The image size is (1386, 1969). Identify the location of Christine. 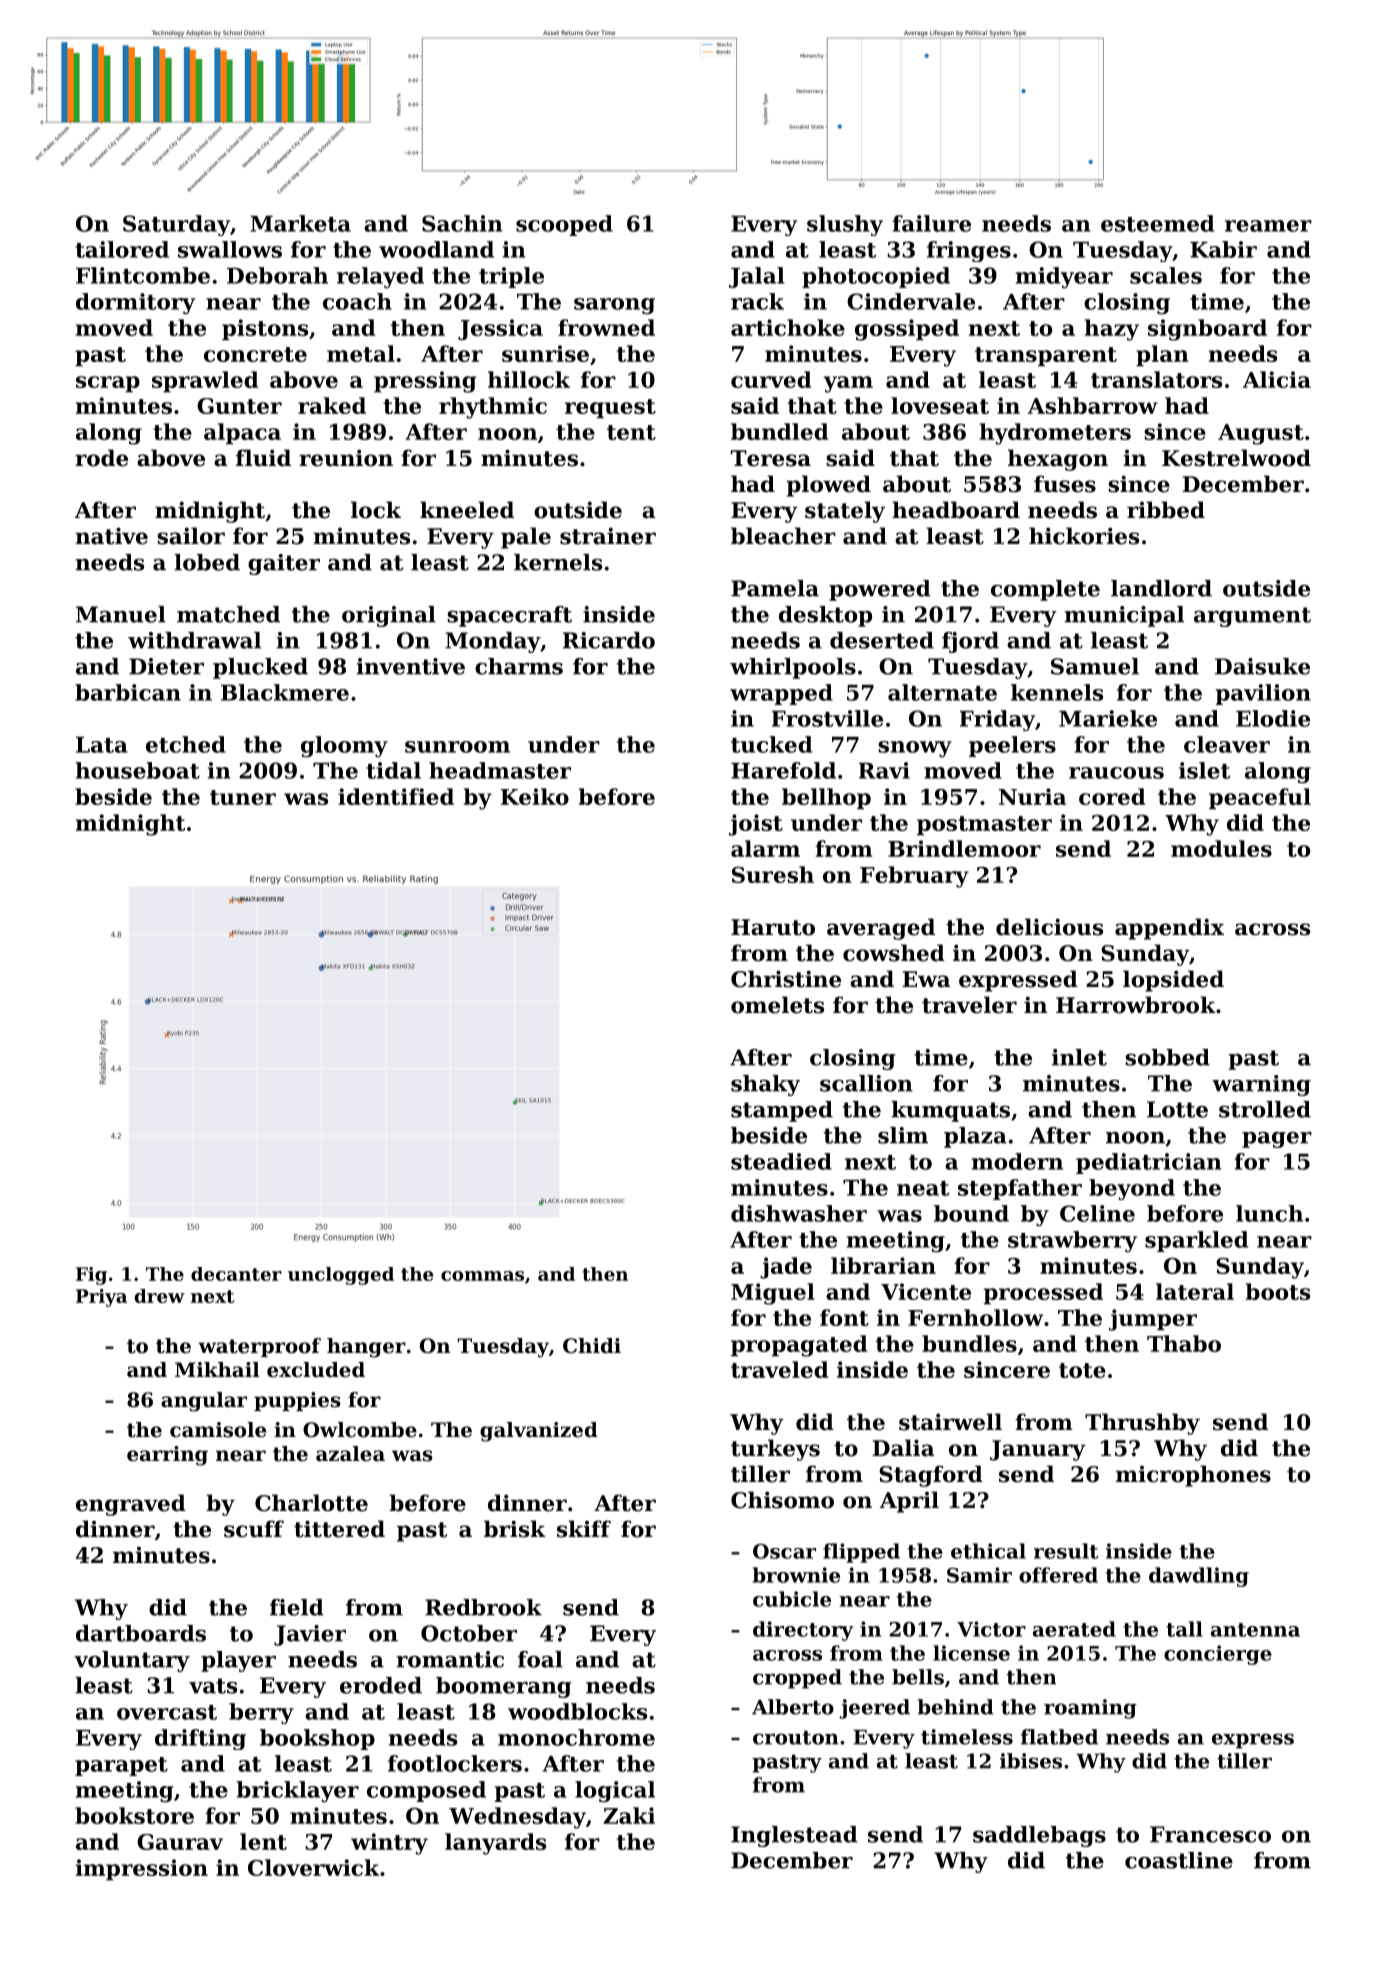
(786, 979).
